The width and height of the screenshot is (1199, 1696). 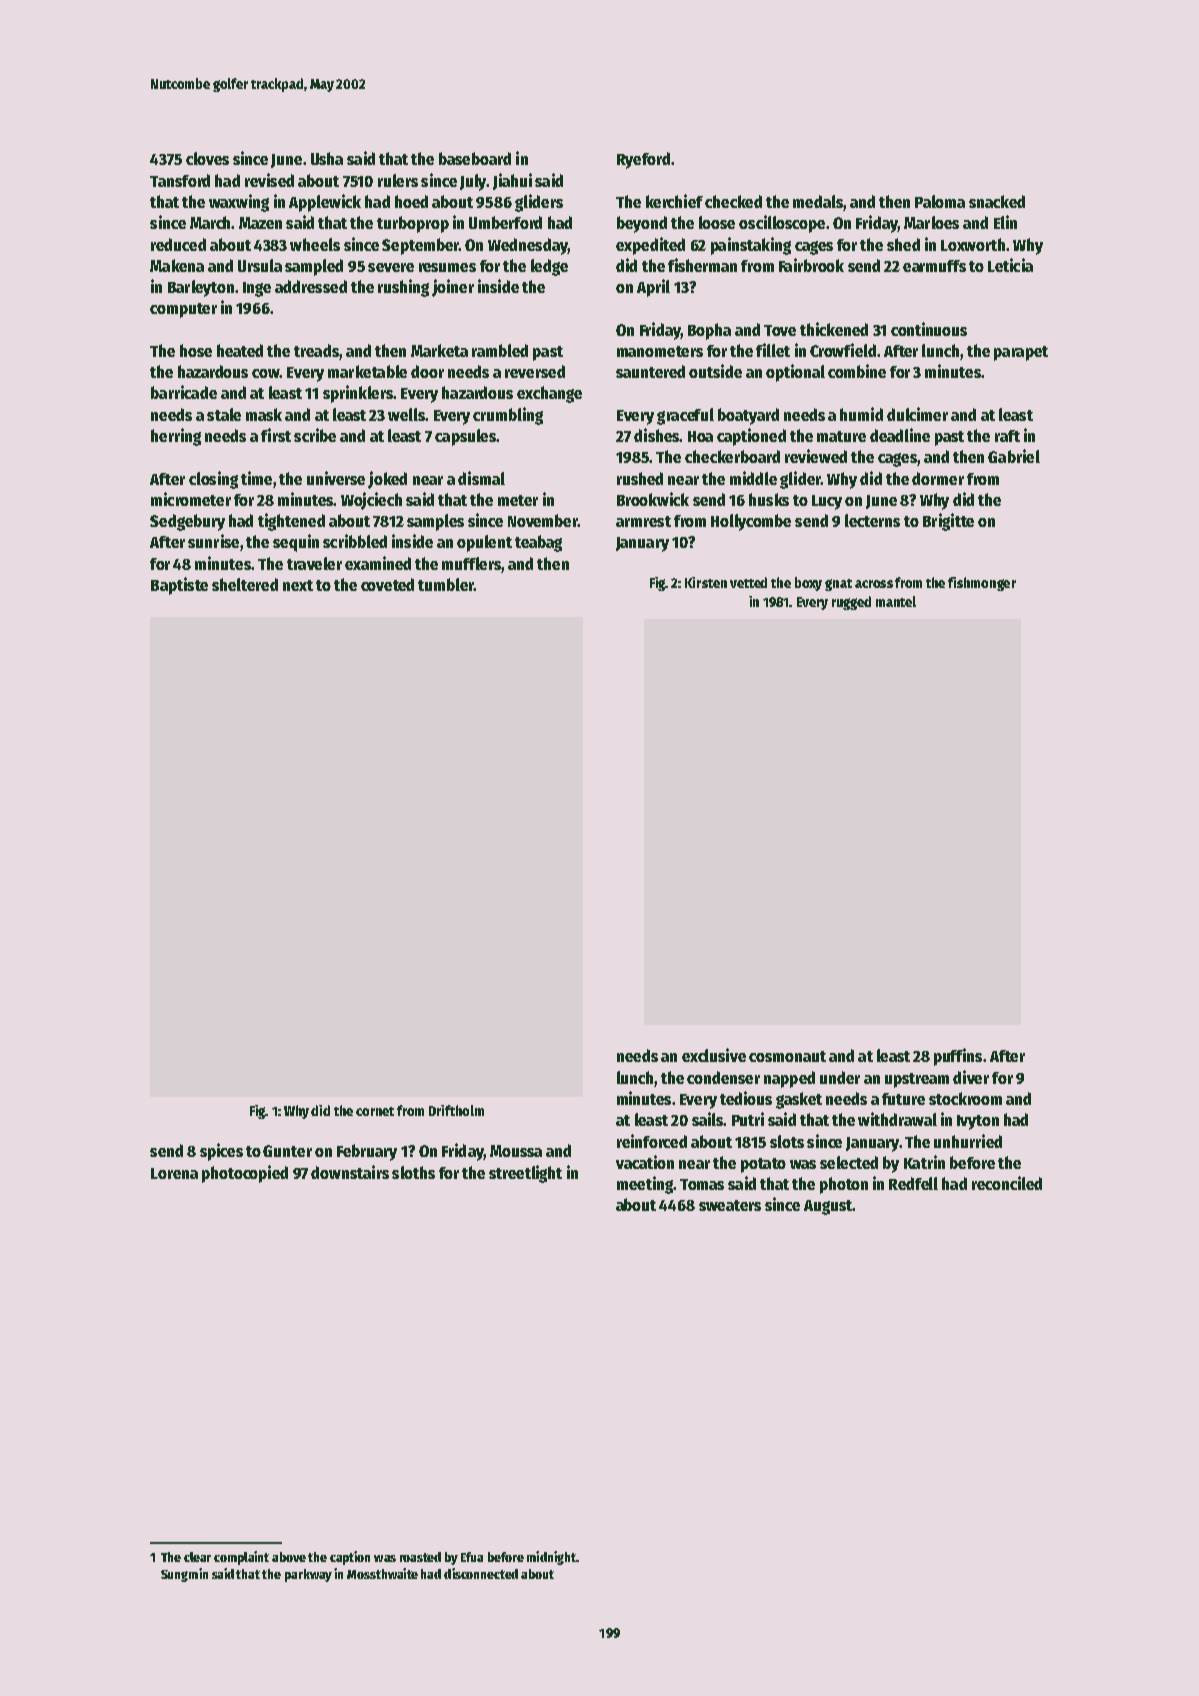 What do you see at coordinates (940, 201) in the screenshot?
I see `Paloma` at bounding box center [940, 201].
